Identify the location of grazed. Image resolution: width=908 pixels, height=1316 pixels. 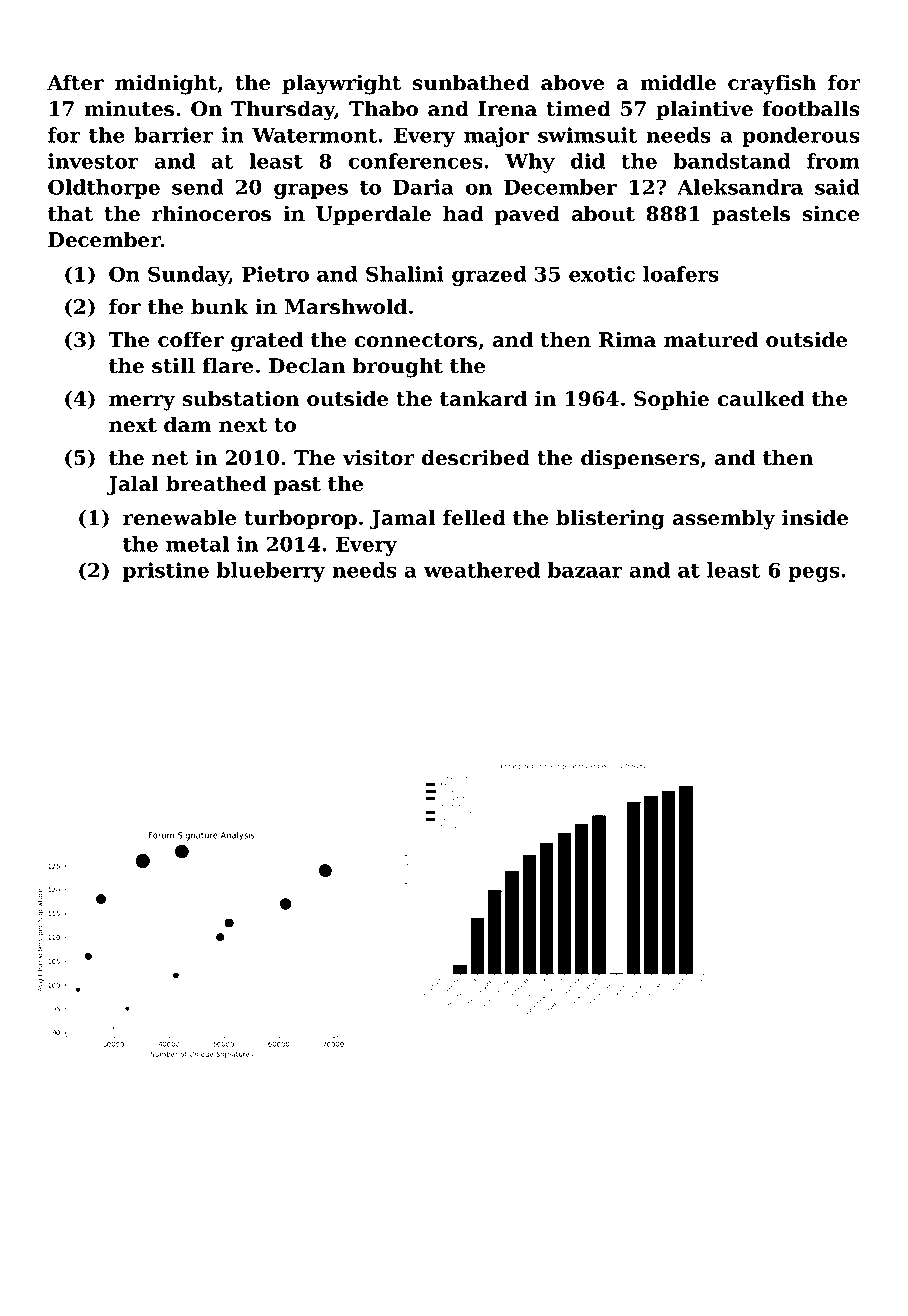
(489, 276).
